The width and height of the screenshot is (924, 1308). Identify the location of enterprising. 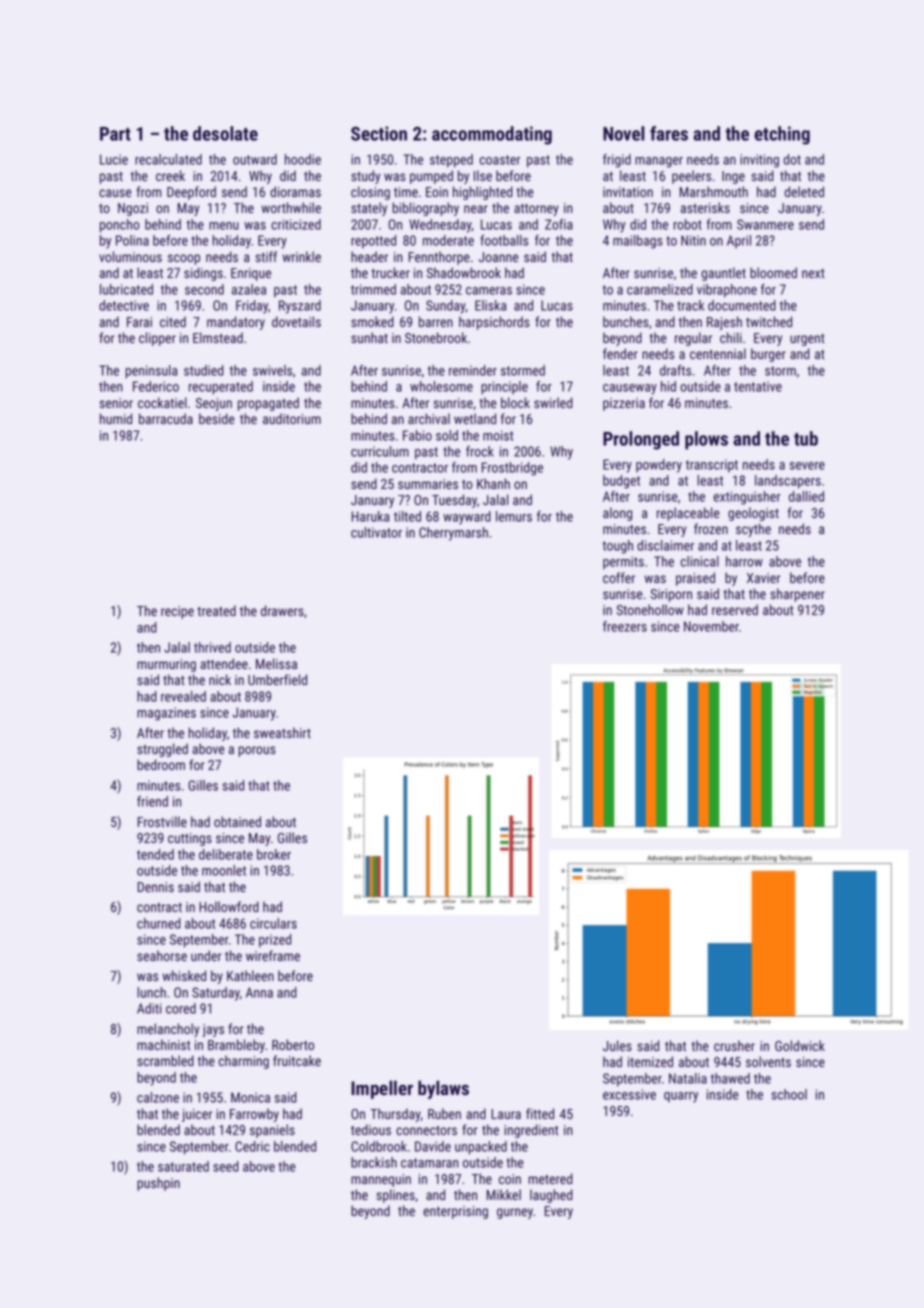
(455, 1212).
